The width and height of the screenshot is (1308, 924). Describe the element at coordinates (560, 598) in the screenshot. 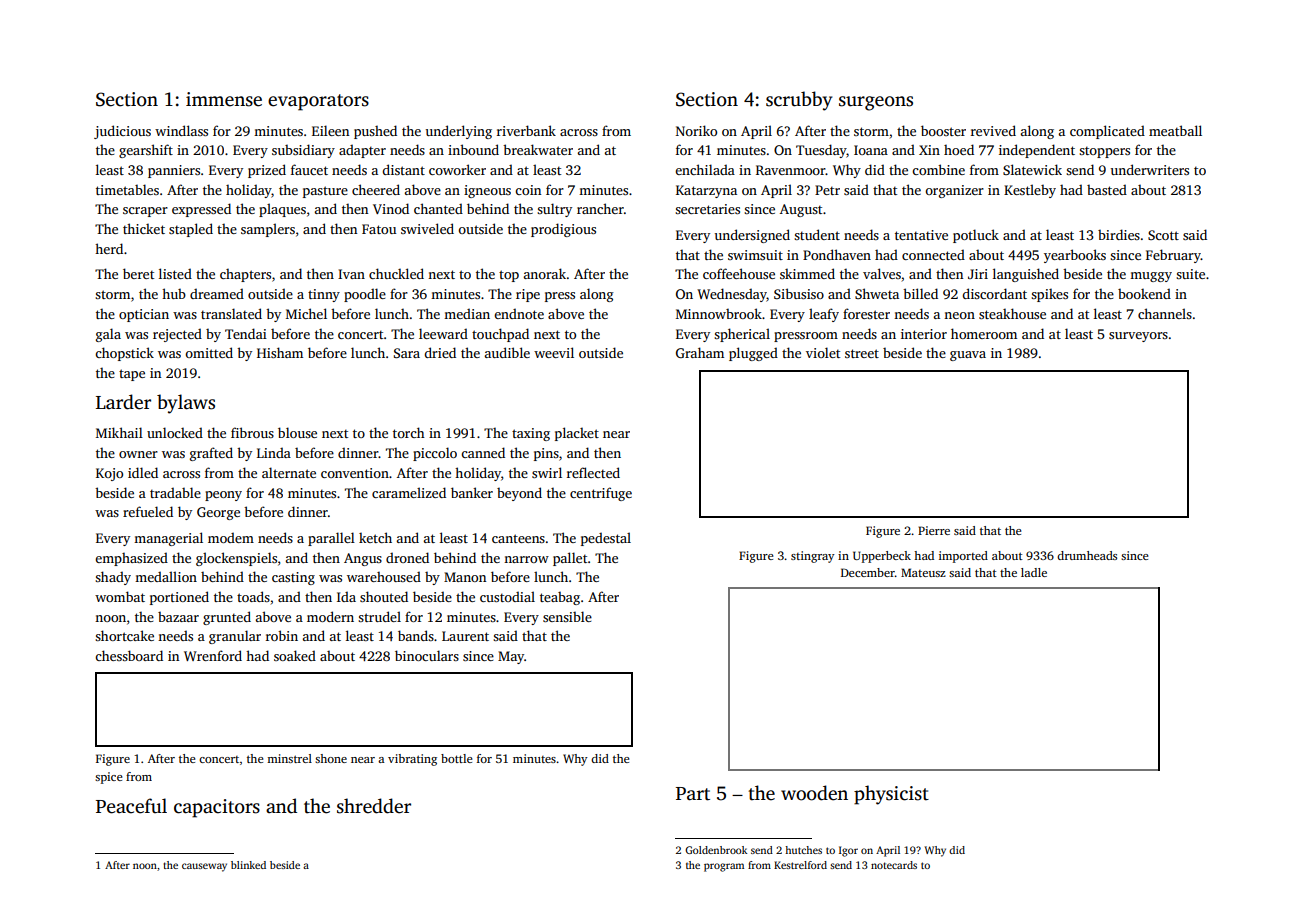

I see `teabag` at that location.
